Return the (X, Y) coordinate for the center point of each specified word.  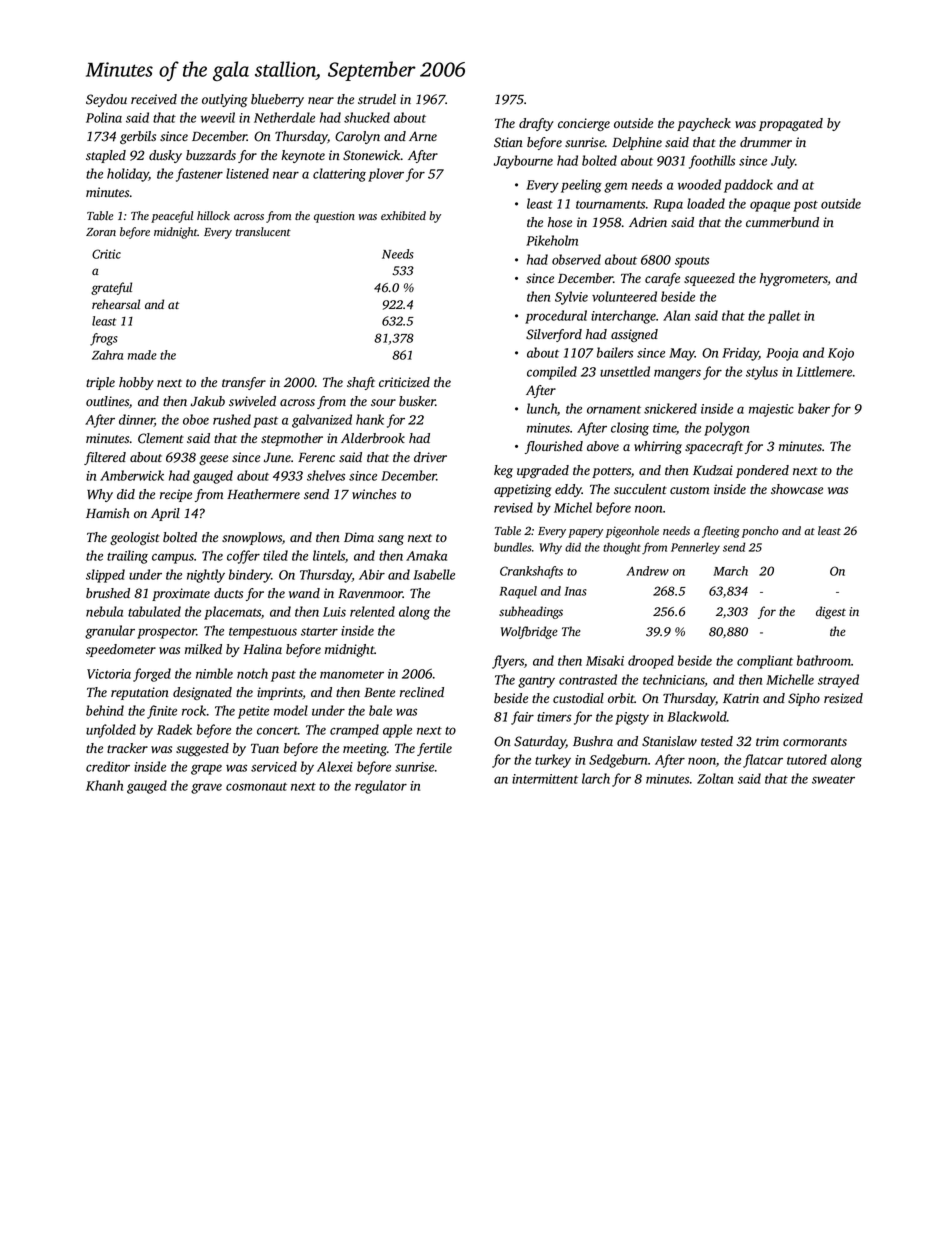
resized (843, 698)
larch (596, 778)
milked (203, 649)
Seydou (106, 100)
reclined (422, 692)
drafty (536, 124)
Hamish (107, 513)
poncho (760, 532)
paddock (748, 186)
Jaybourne (523, 162)
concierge (584, 124)
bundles (513, 547)
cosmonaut (256, 787)
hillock (213, 215)
